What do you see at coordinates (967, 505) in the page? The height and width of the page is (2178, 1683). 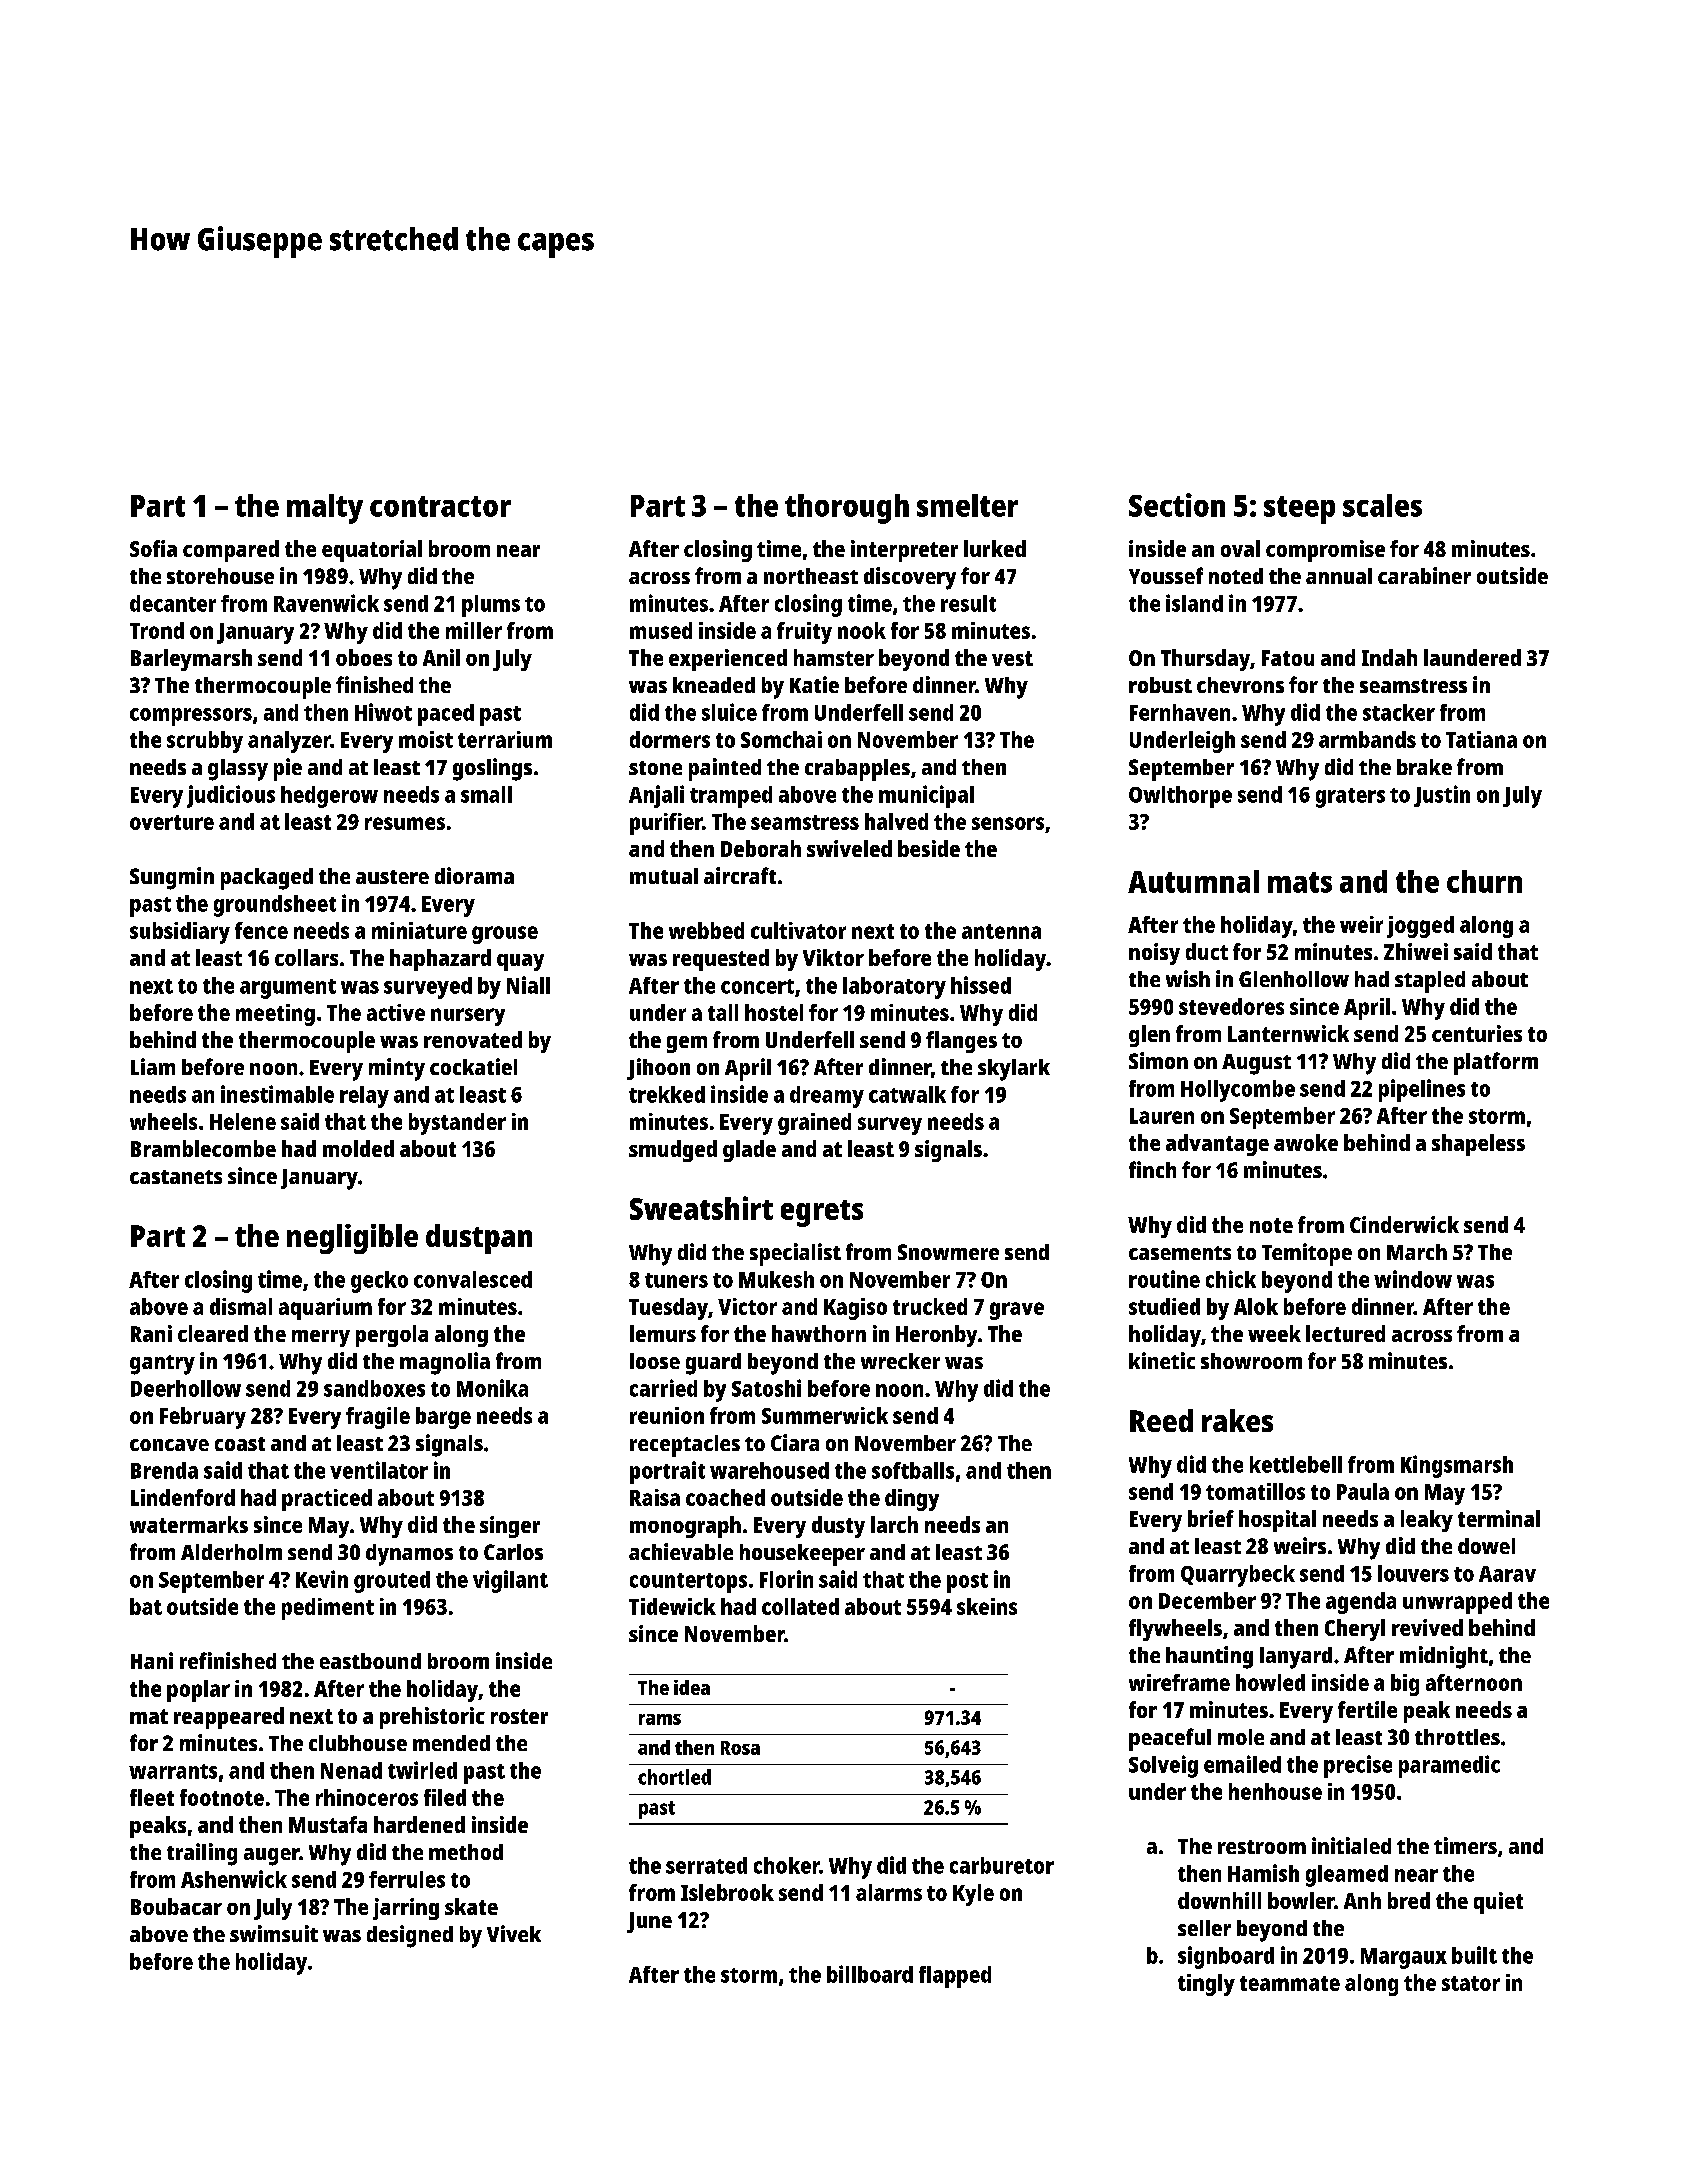 I see `smelter` at bounding box center [967, 505].
